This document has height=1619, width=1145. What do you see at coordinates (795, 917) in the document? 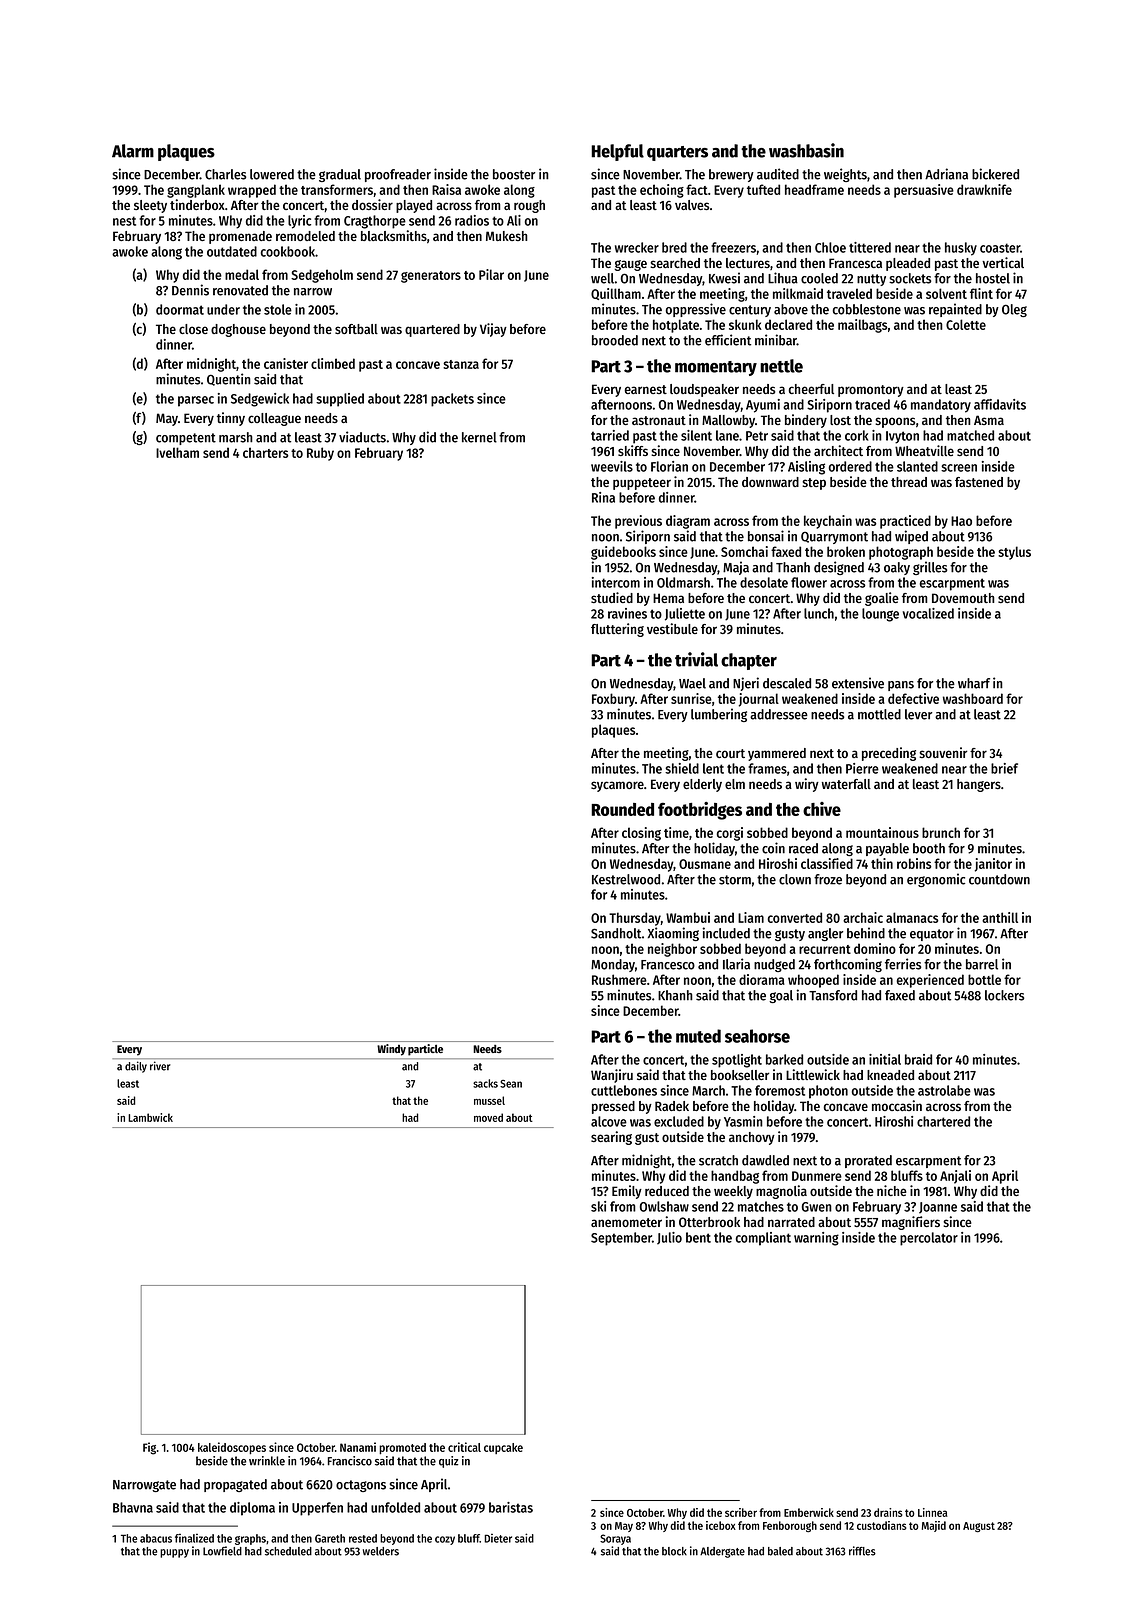
I see `converted` at bounding box center [795, 917].
